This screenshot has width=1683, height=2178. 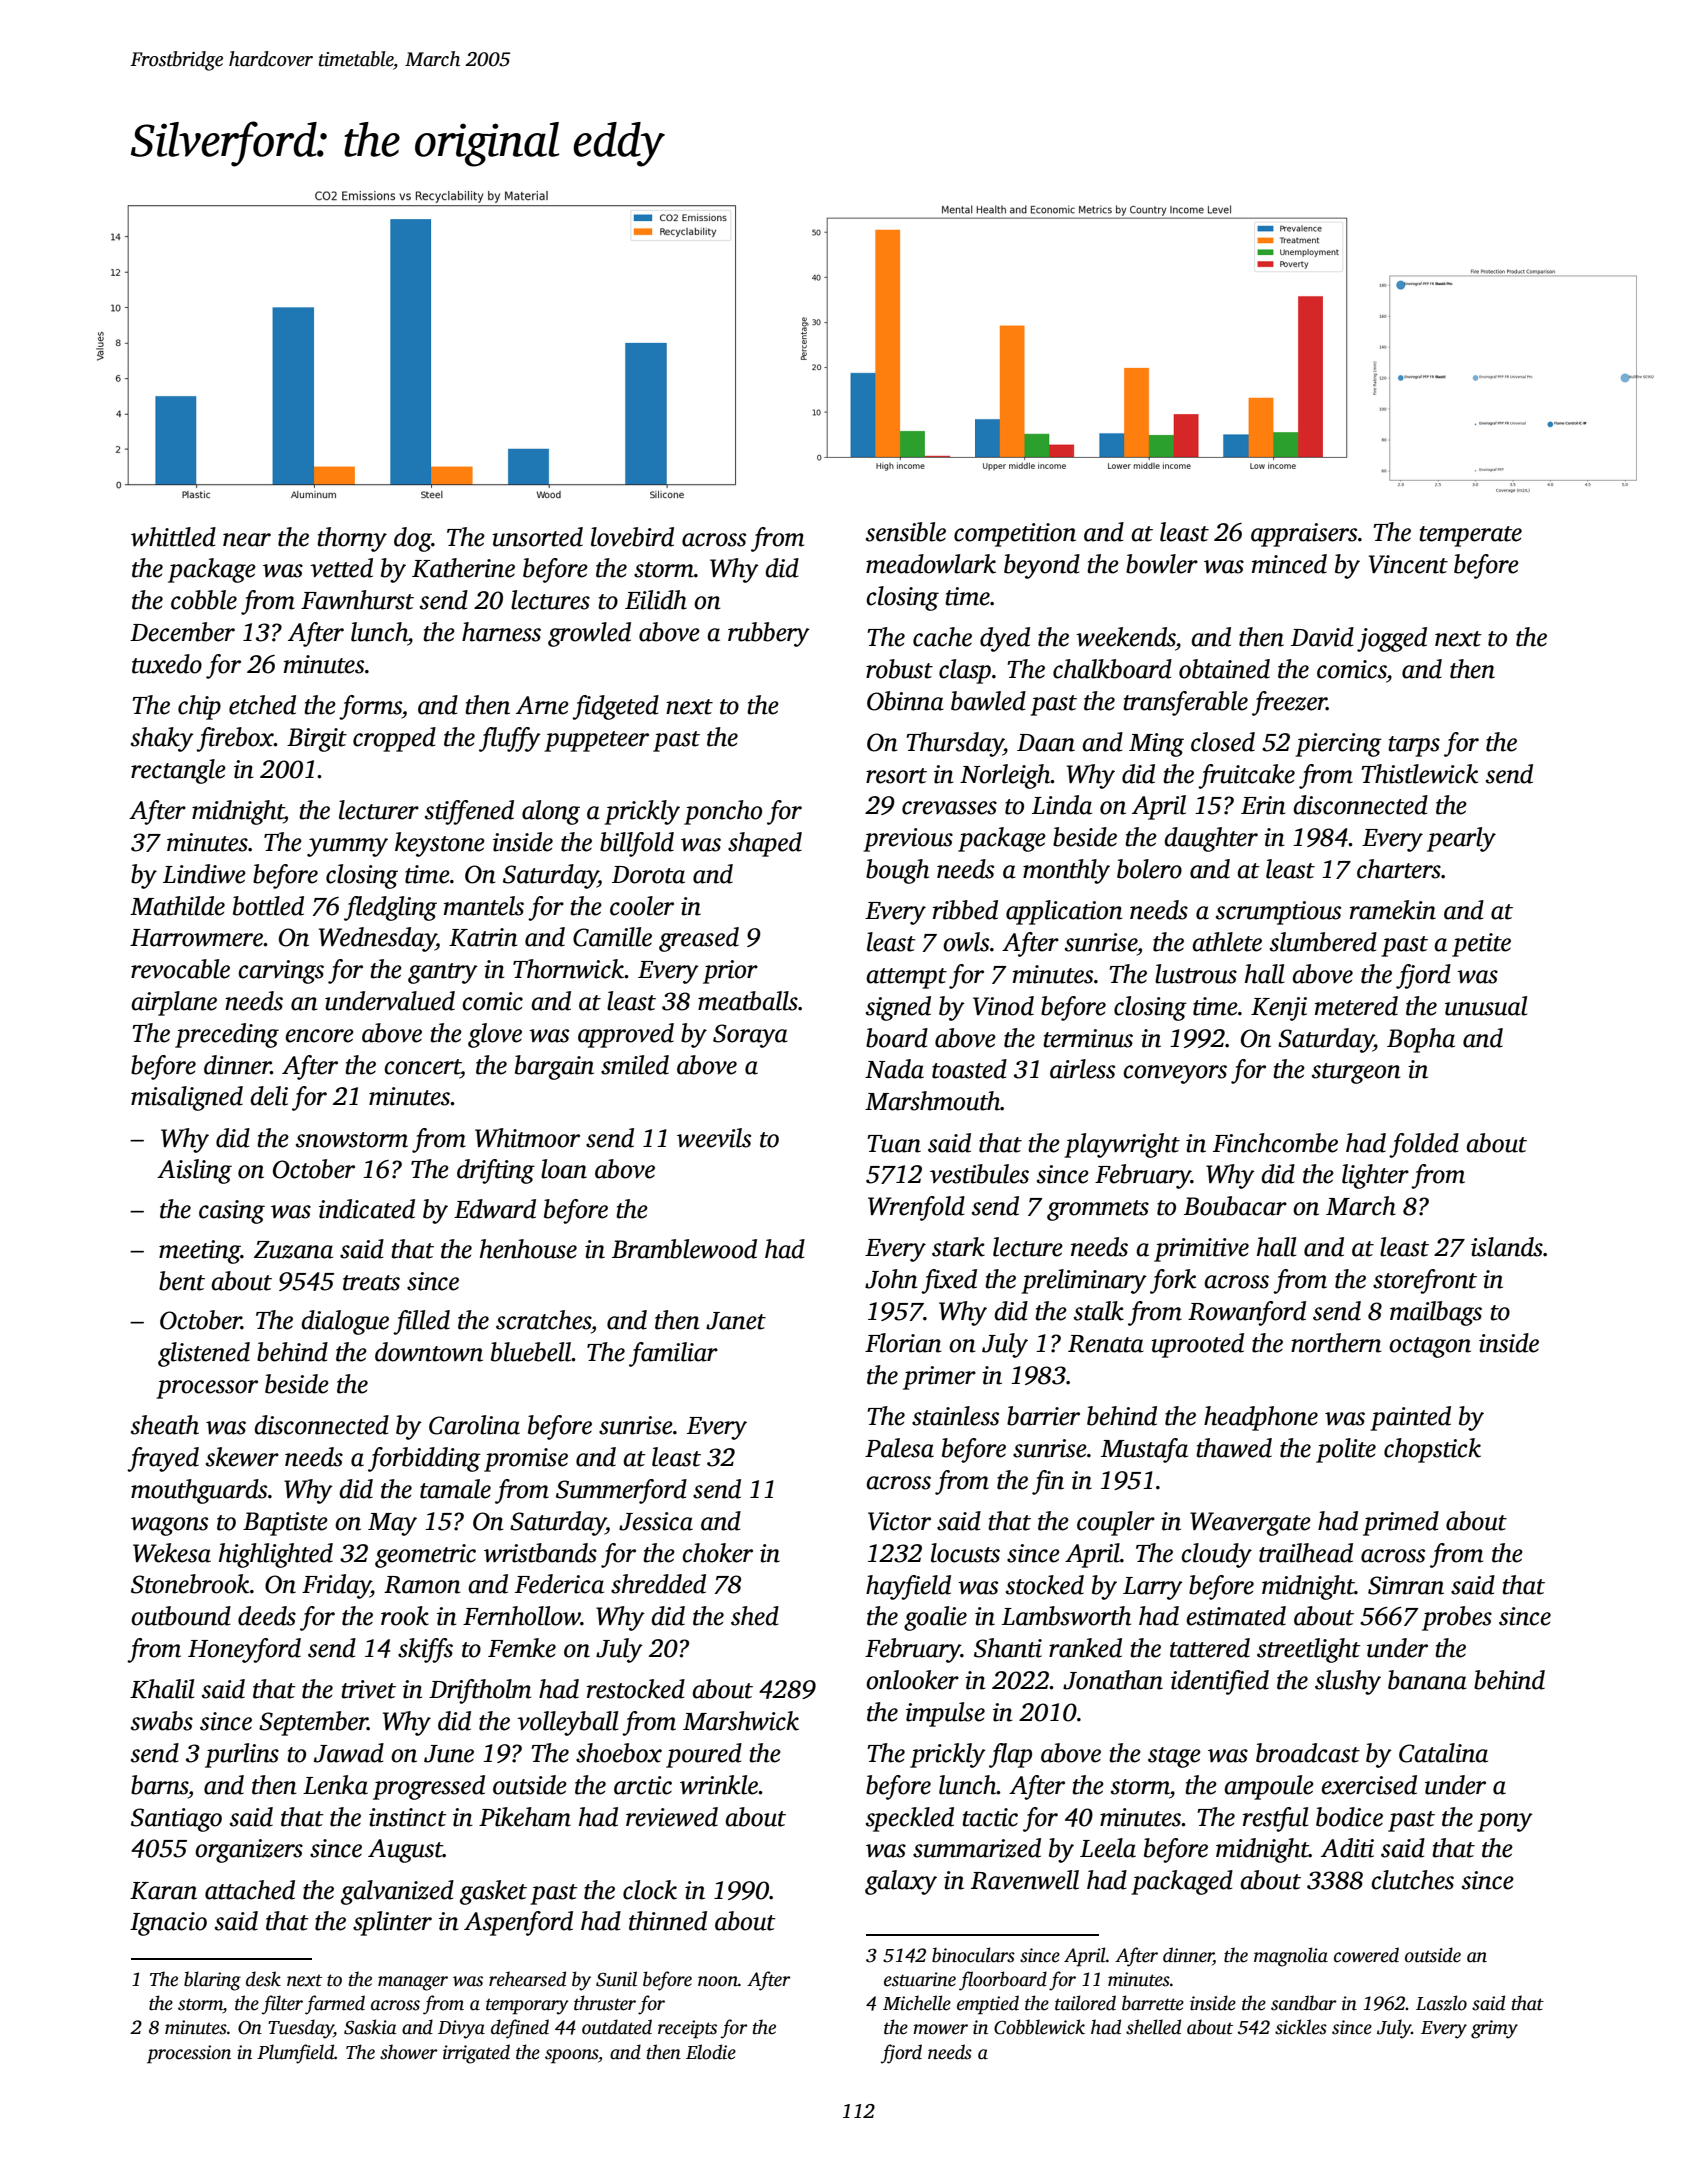 I want to click on competition, so click(x=1015, y=535).
